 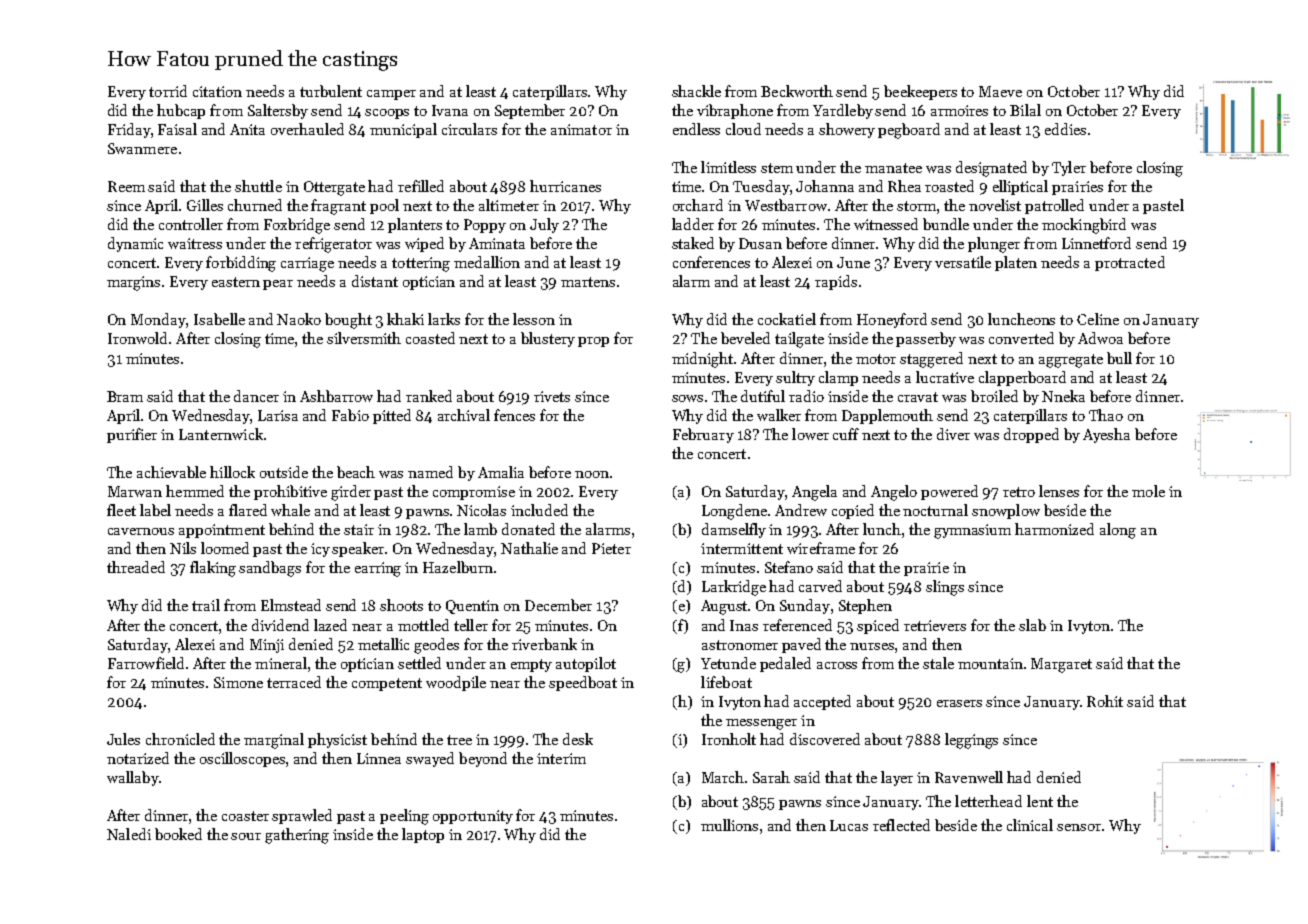 I want to click on protracted, so click(x=1130, y=263).
